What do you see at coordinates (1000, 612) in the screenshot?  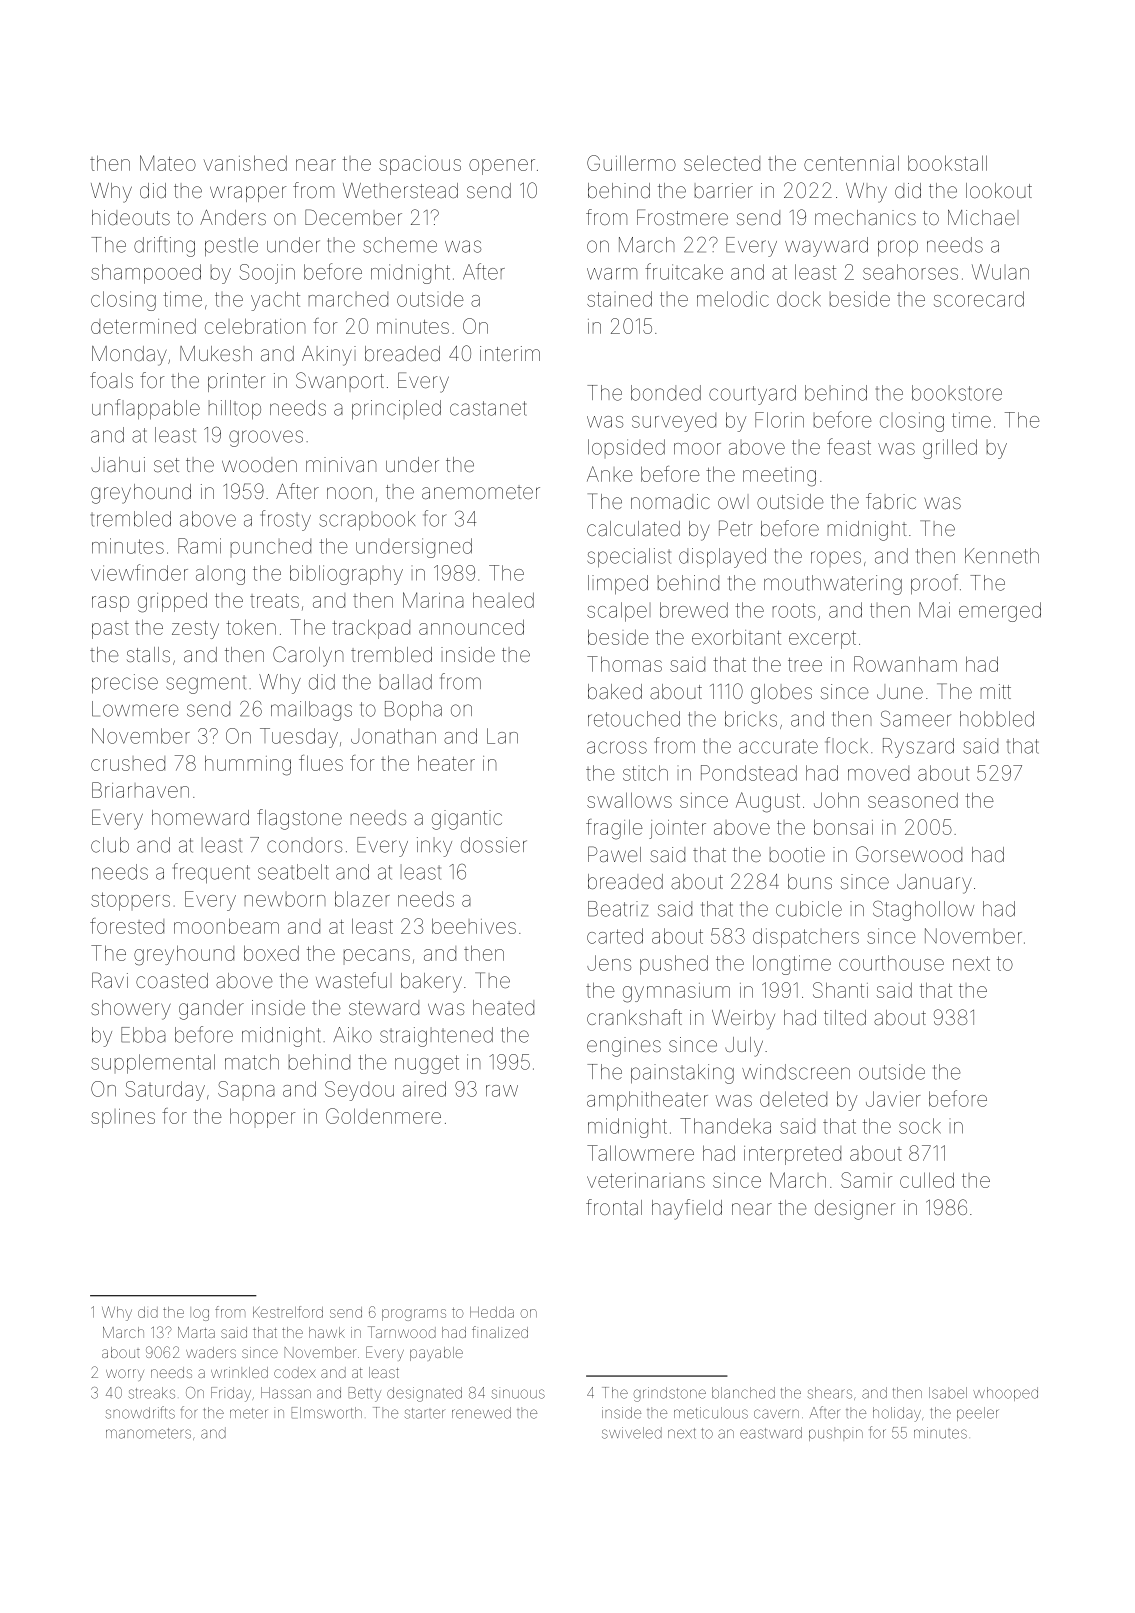 I see `emerged` at bounding box center [1000, 612].
